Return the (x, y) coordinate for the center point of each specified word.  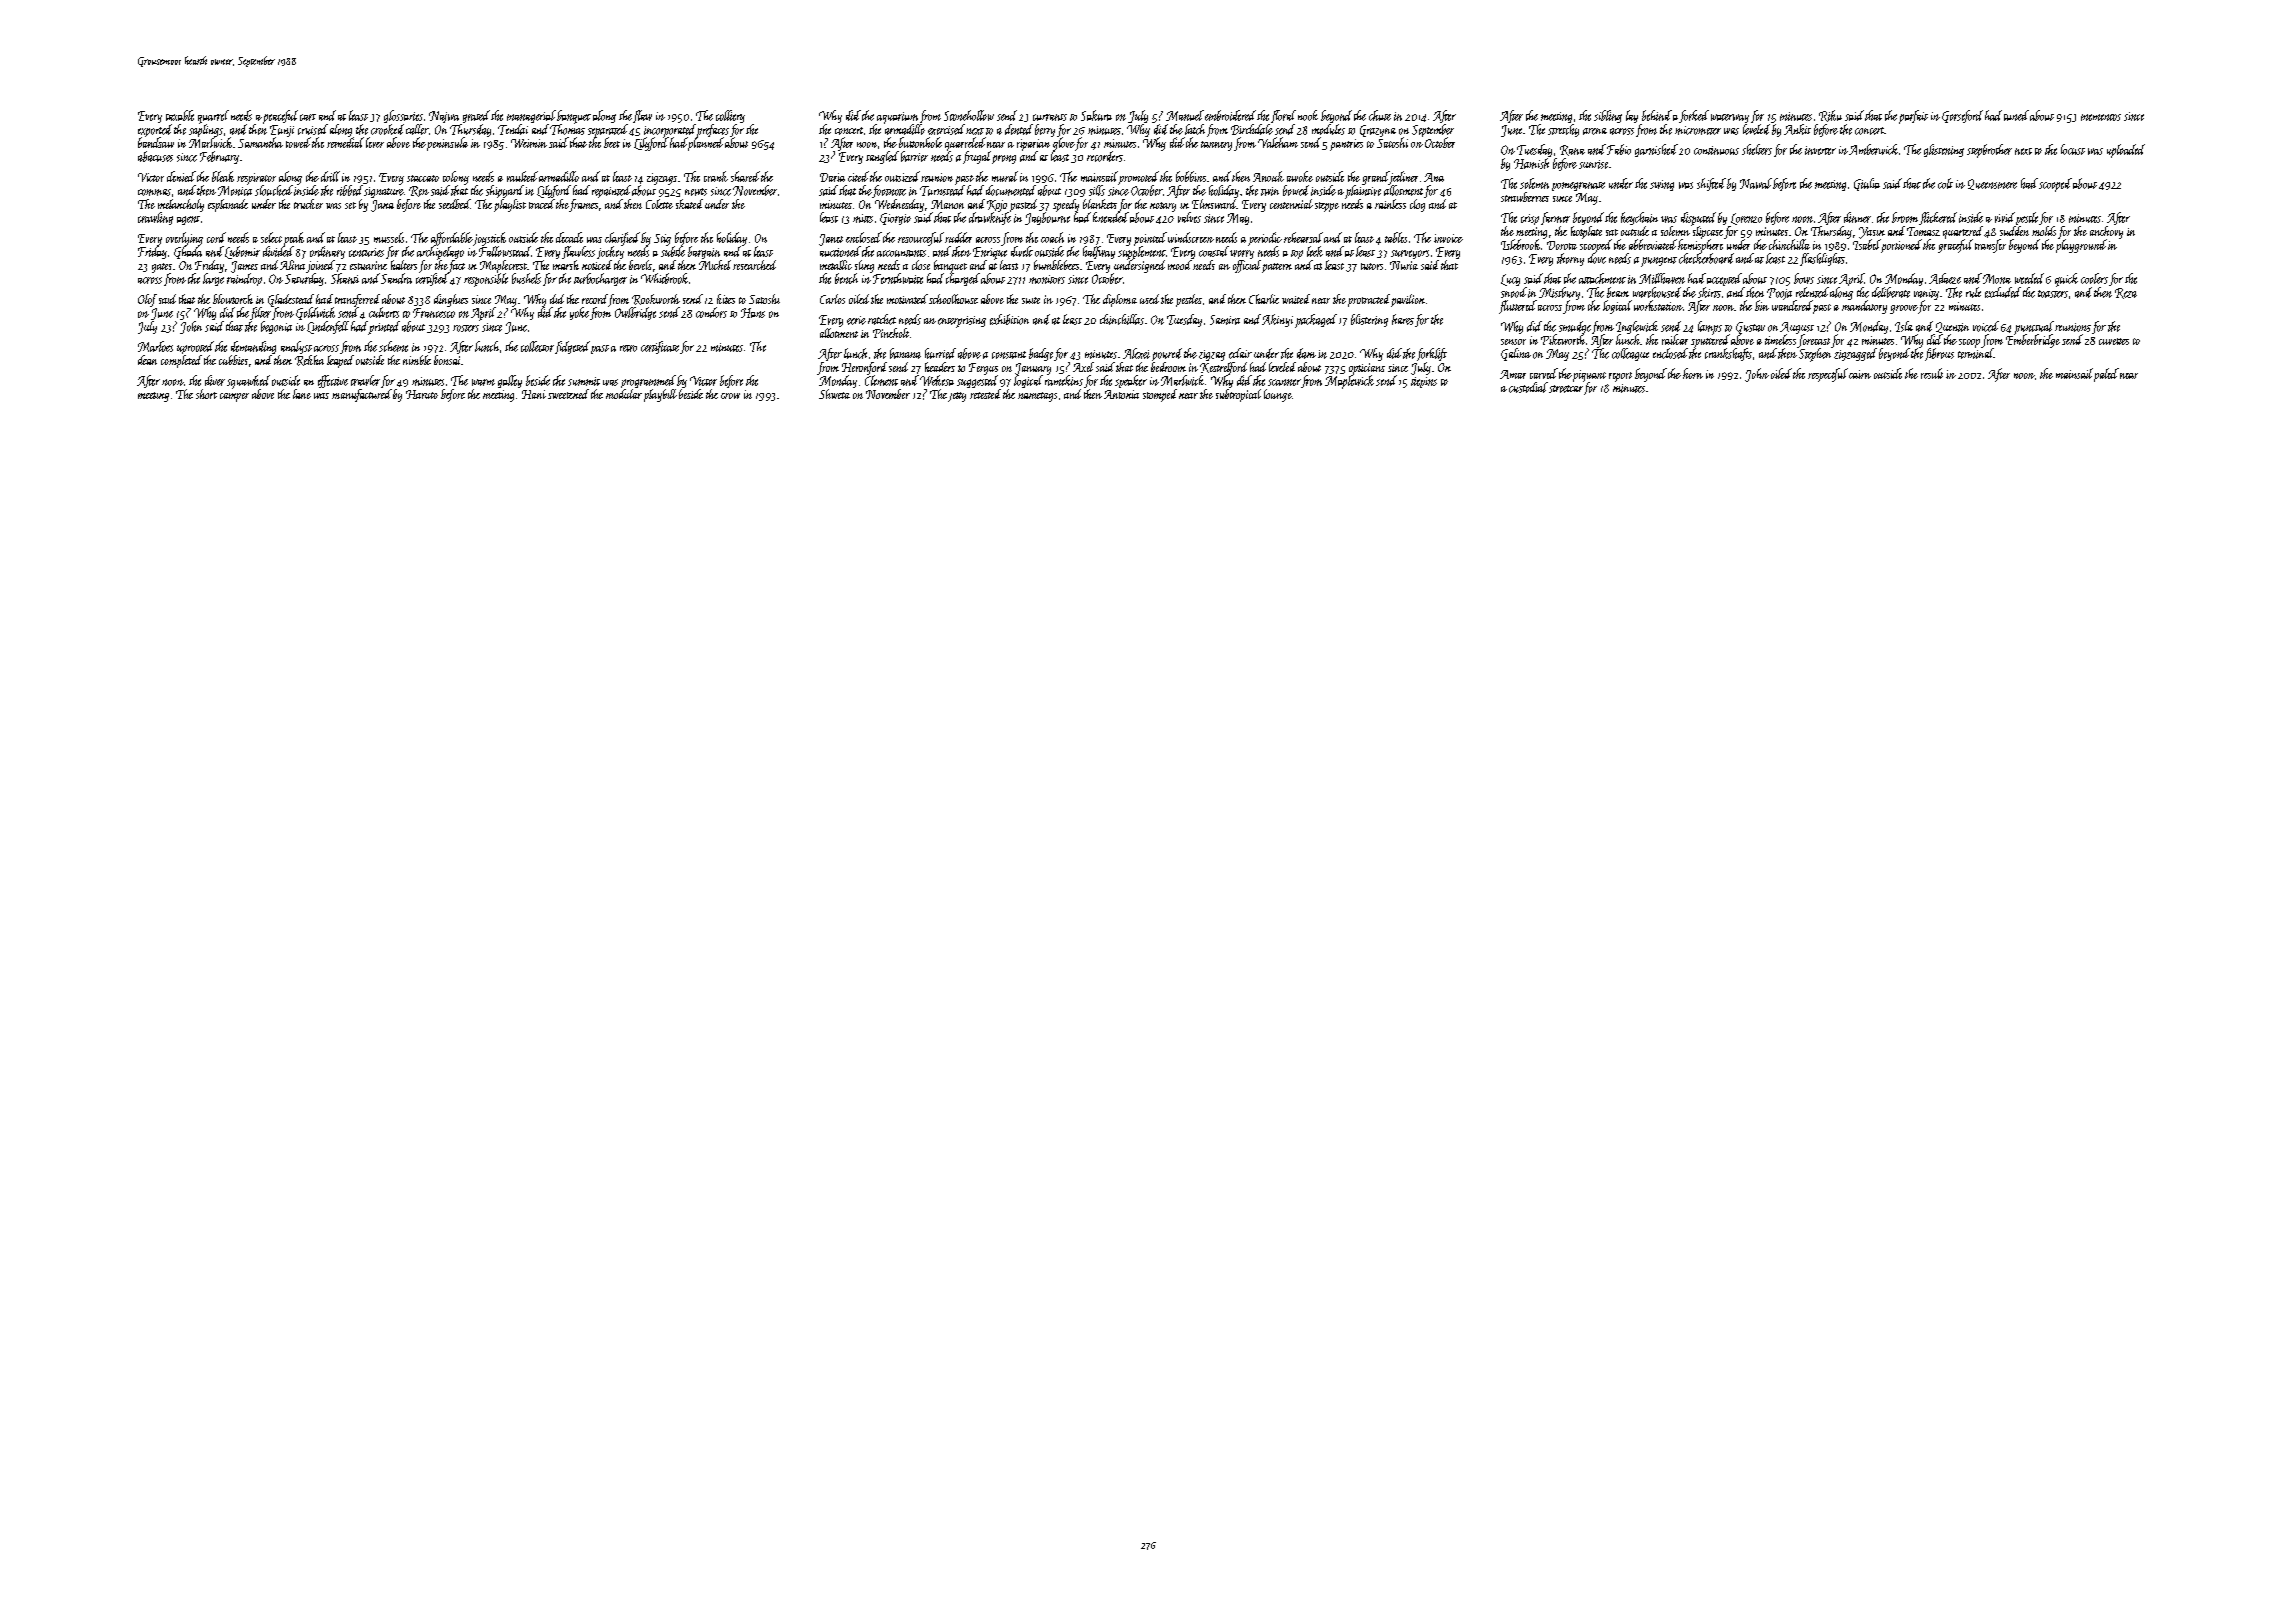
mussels (389, 237)
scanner (1284, 382)
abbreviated (1653, 244)
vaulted (522, 176)
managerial (531, 116)
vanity (1926, 294)
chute (1380, 115)
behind (1657, 115)
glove (1064, 144)
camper (234, 397)
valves (1189, 217)
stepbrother (1989, 151)
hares (1403, 319)
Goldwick (315, 313)
